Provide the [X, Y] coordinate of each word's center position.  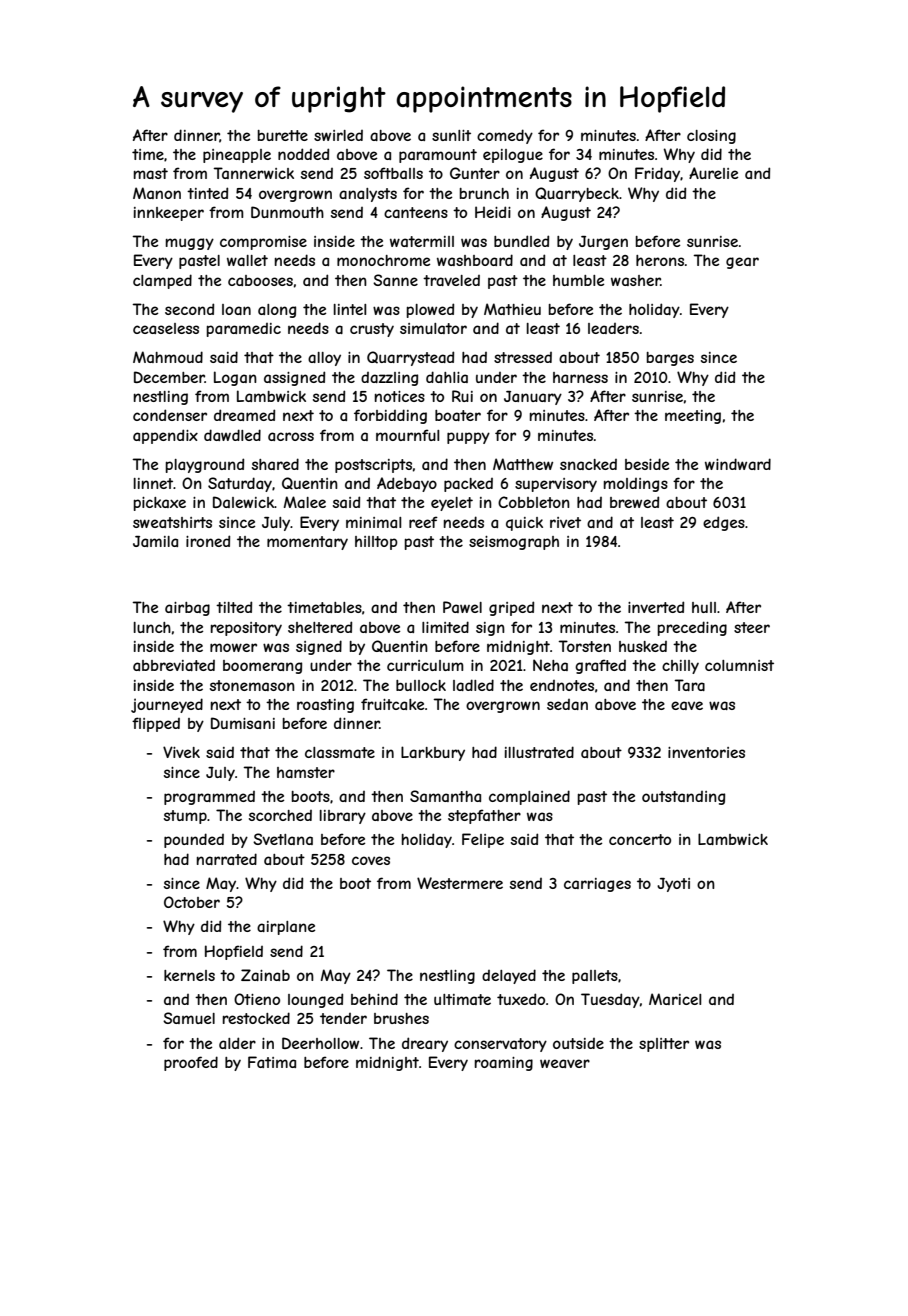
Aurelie [713, 173]
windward [738, 464]
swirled [338, 135]
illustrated [539, 752]
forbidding [390, 416]
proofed [191, 1063]
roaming [504, 1064]
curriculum [425, 665]
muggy [190, 244]
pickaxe [160, 504]
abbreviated [174, 665]
